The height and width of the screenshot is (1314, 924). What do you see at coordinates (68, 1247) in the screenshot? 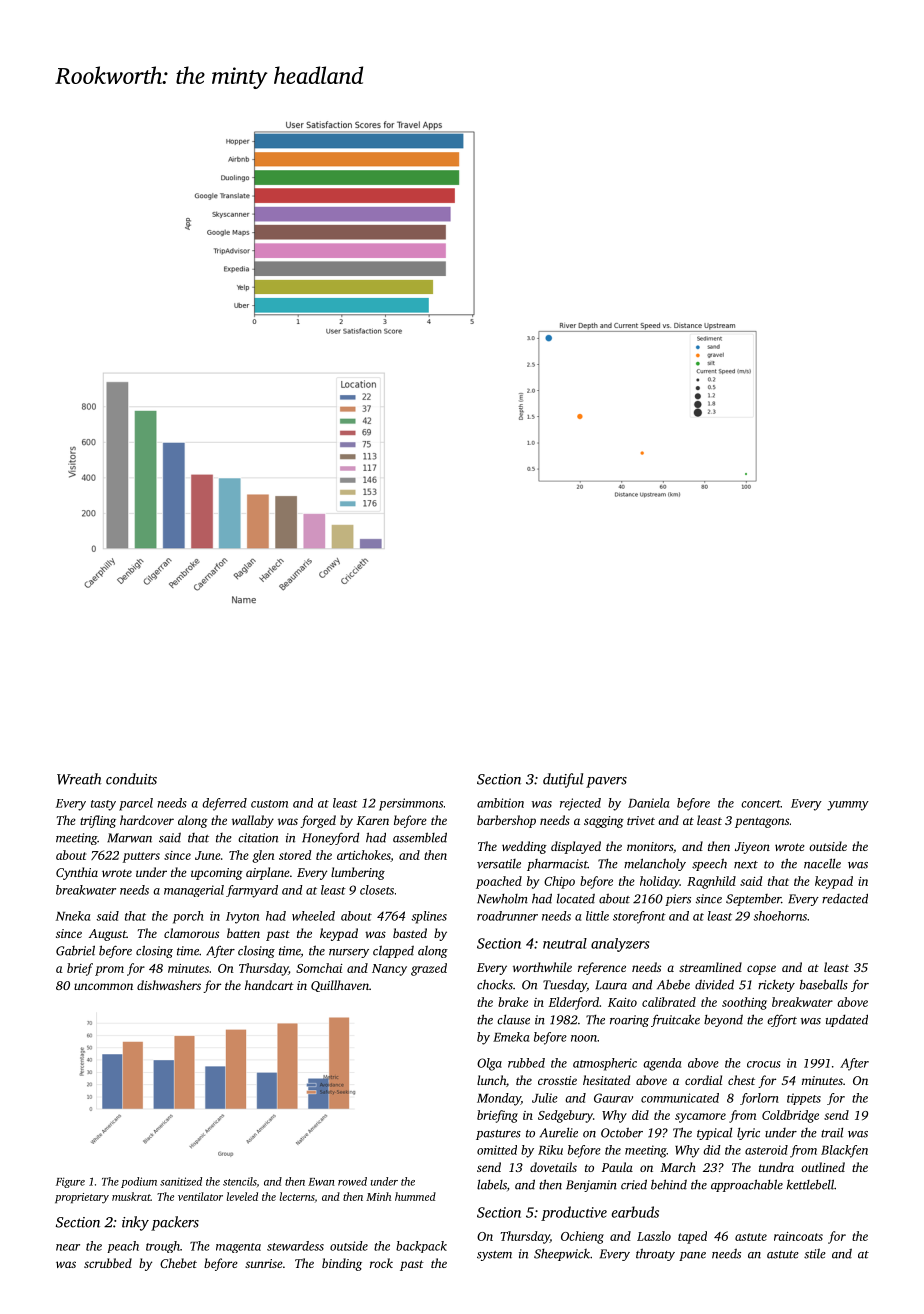
I see `near` at bounding box center [68, 1247].
